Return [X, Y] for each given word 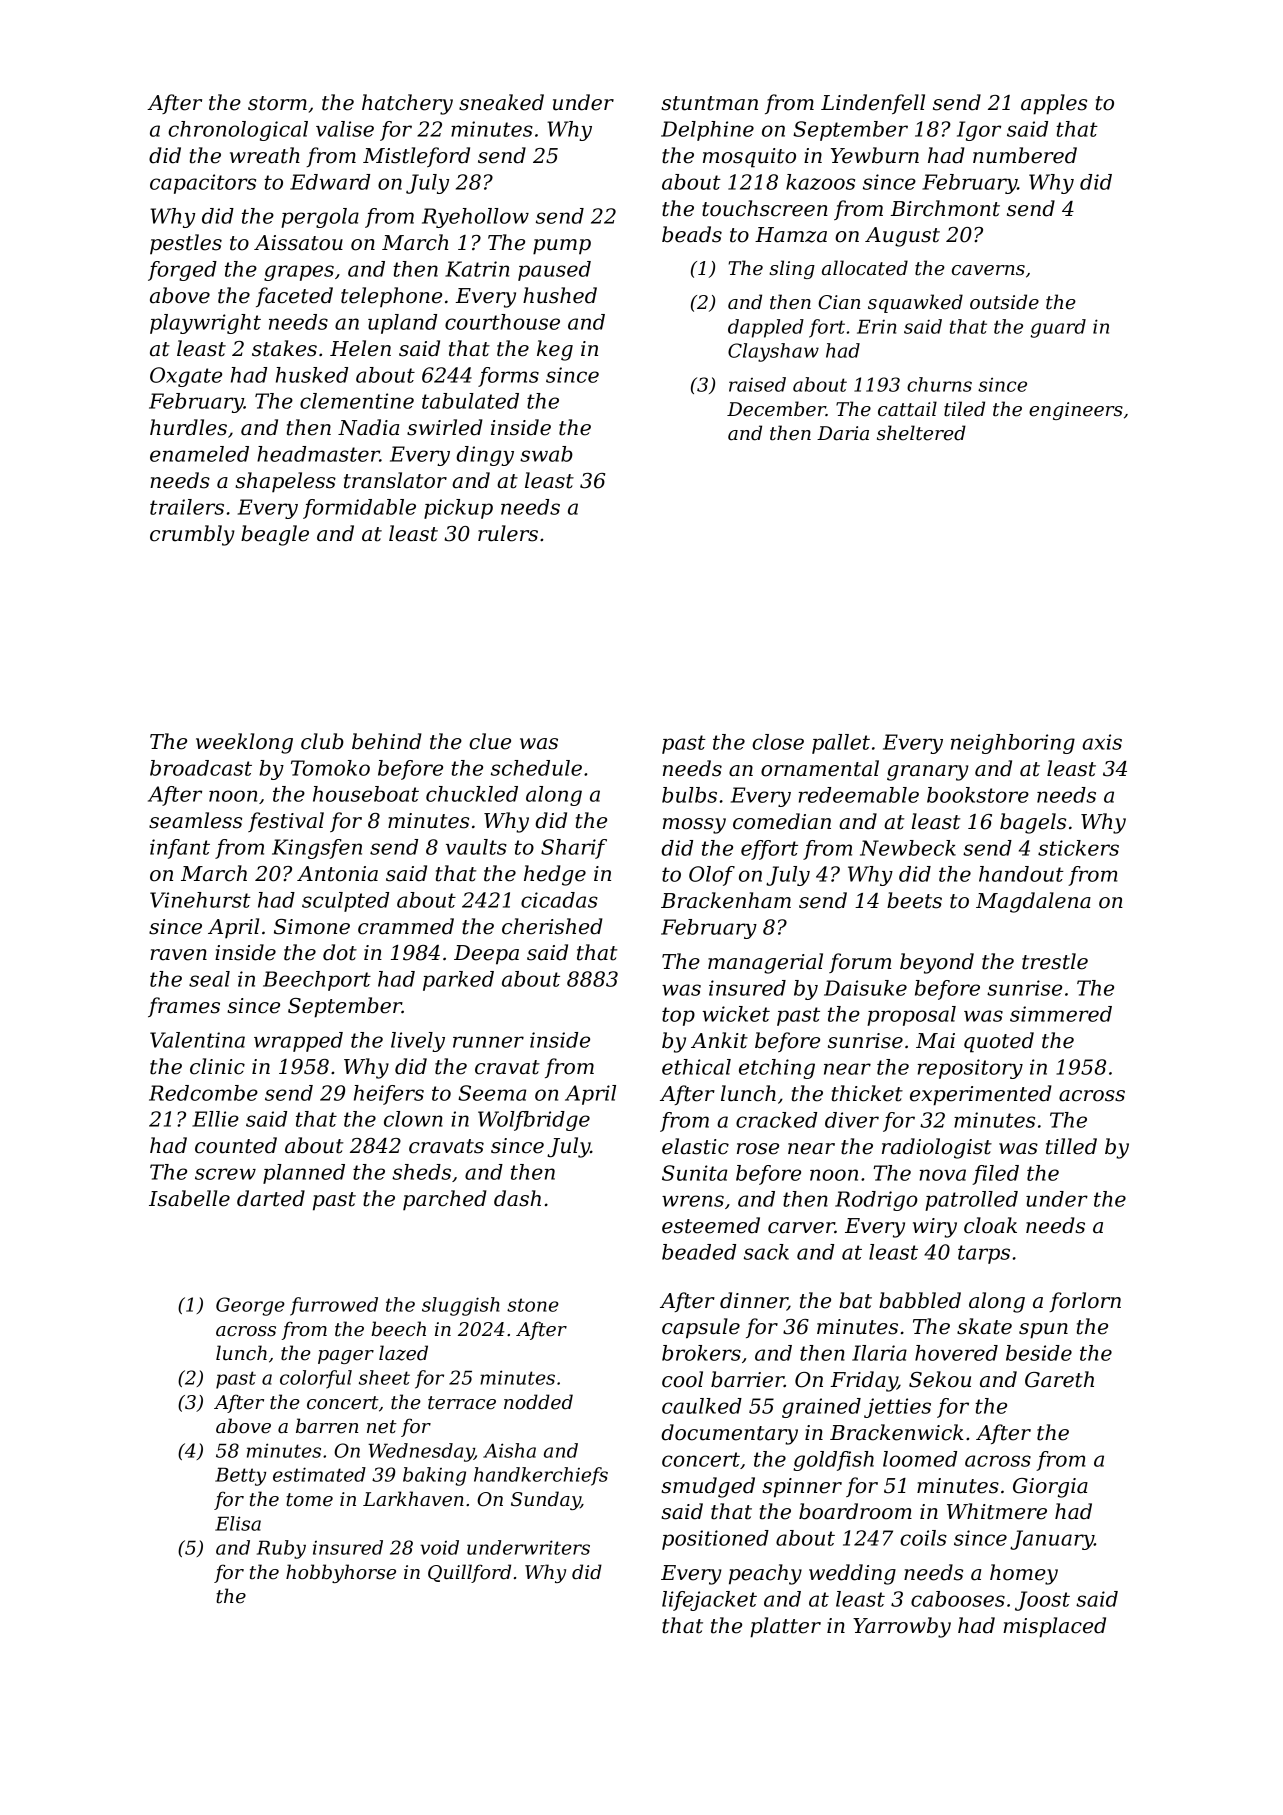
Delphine [707, 131]
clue [490, 741]
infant [180, 849]
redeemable [859, 795]
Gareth [1059, 1379]
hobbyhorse [341, 1573]
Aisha [509, 1450]
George [250, 1306]
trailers [187, 507]
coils [923, 1538]
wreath [265, 155]
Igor [979, 131]
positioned [715, 1540]
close [778, 742]
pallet [841, 744]
